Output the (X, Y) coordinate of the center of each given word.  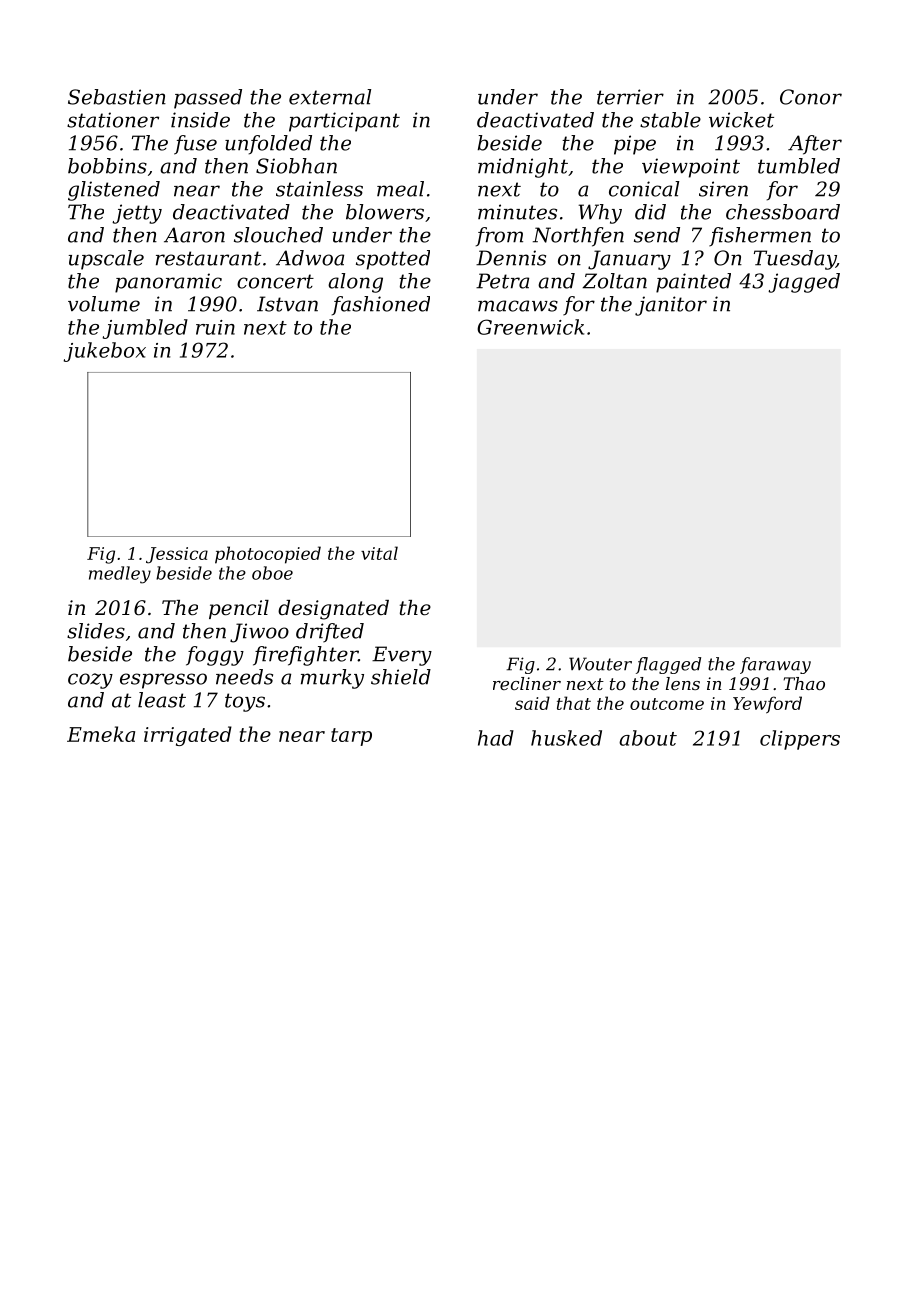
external (330, 97)
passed (208, 99)
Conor (811, 97)
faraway (775, 665)
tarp (351, 737)
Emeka (101, 734)
